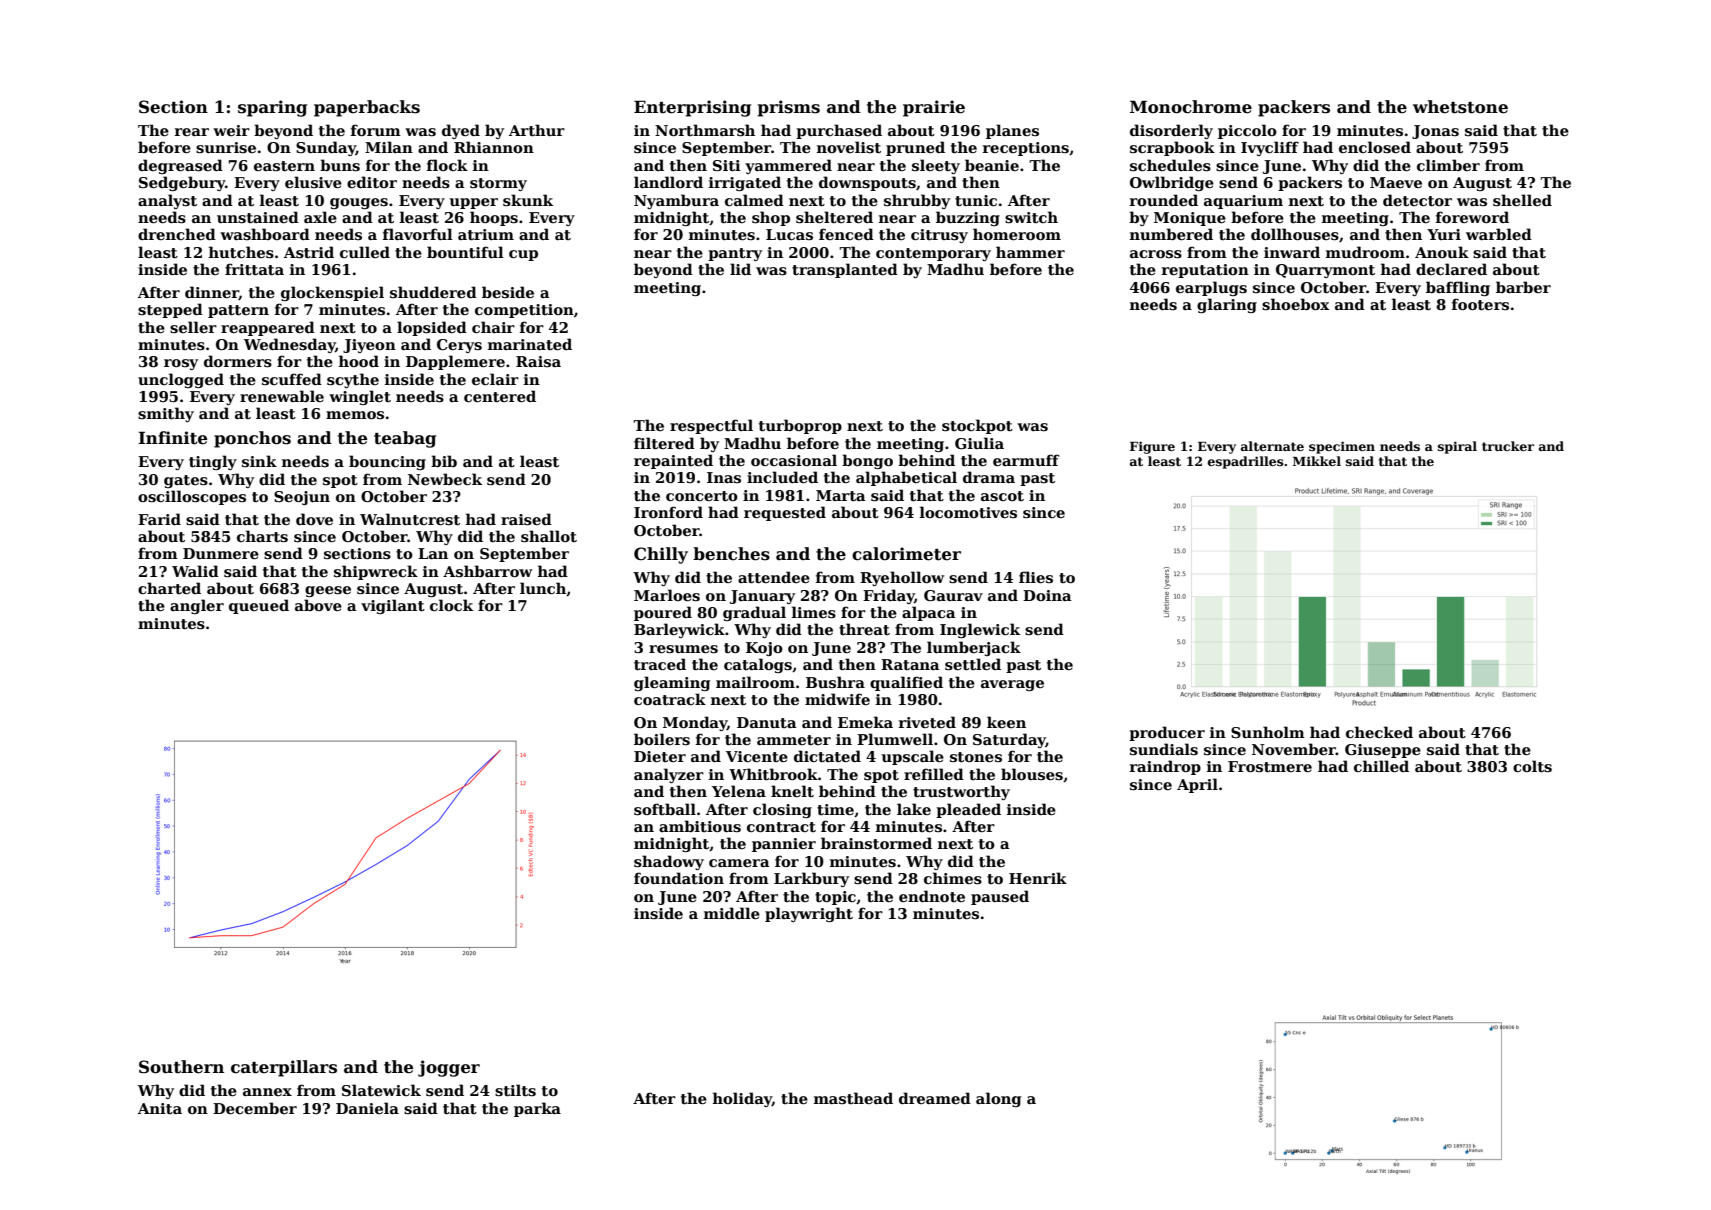  What do you see at coordinates (660, 756) in the screenshot?
I see `Dieter` at bounding box center [660, 756].
